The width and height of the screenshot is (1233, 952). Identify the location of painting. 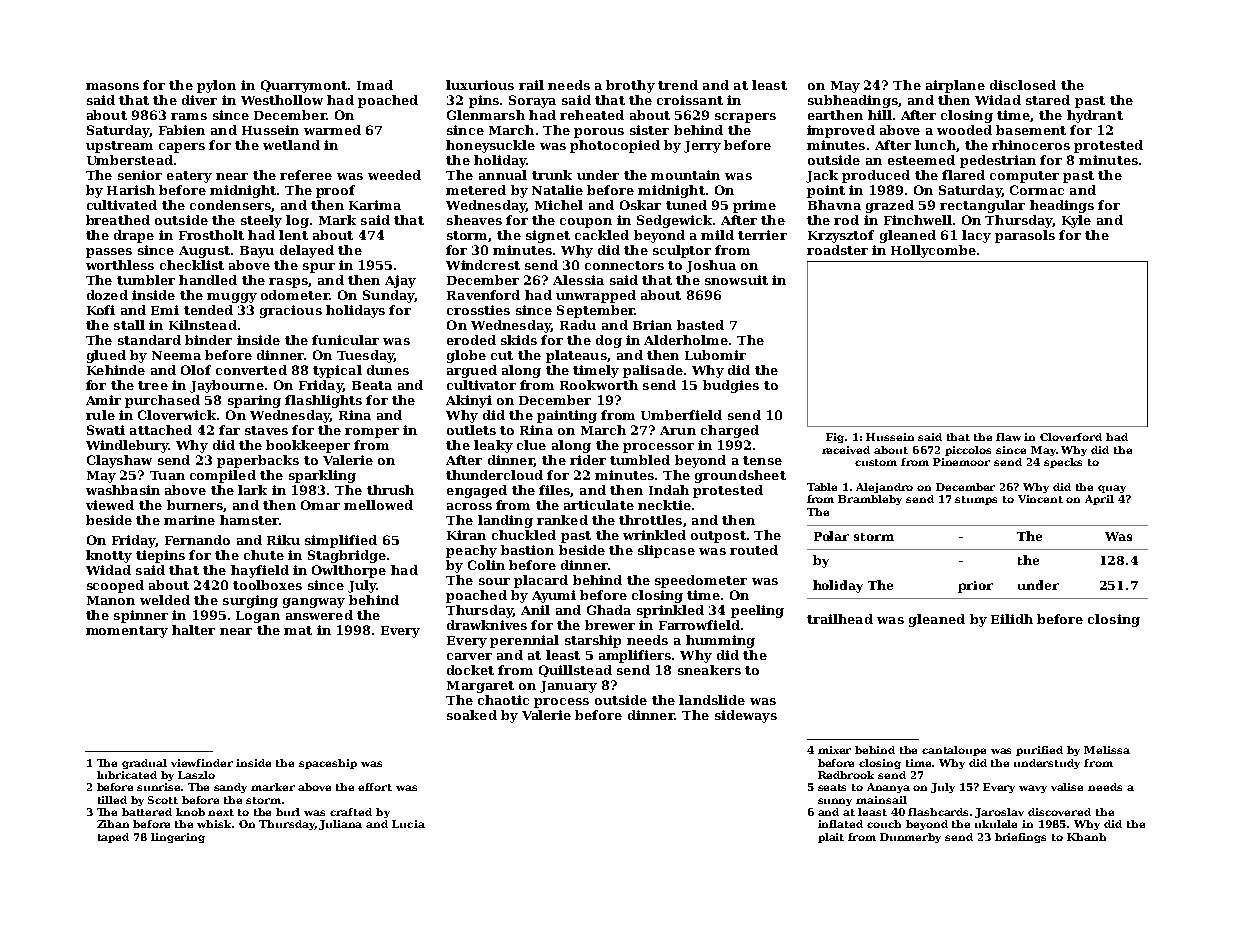
(567, 416).
